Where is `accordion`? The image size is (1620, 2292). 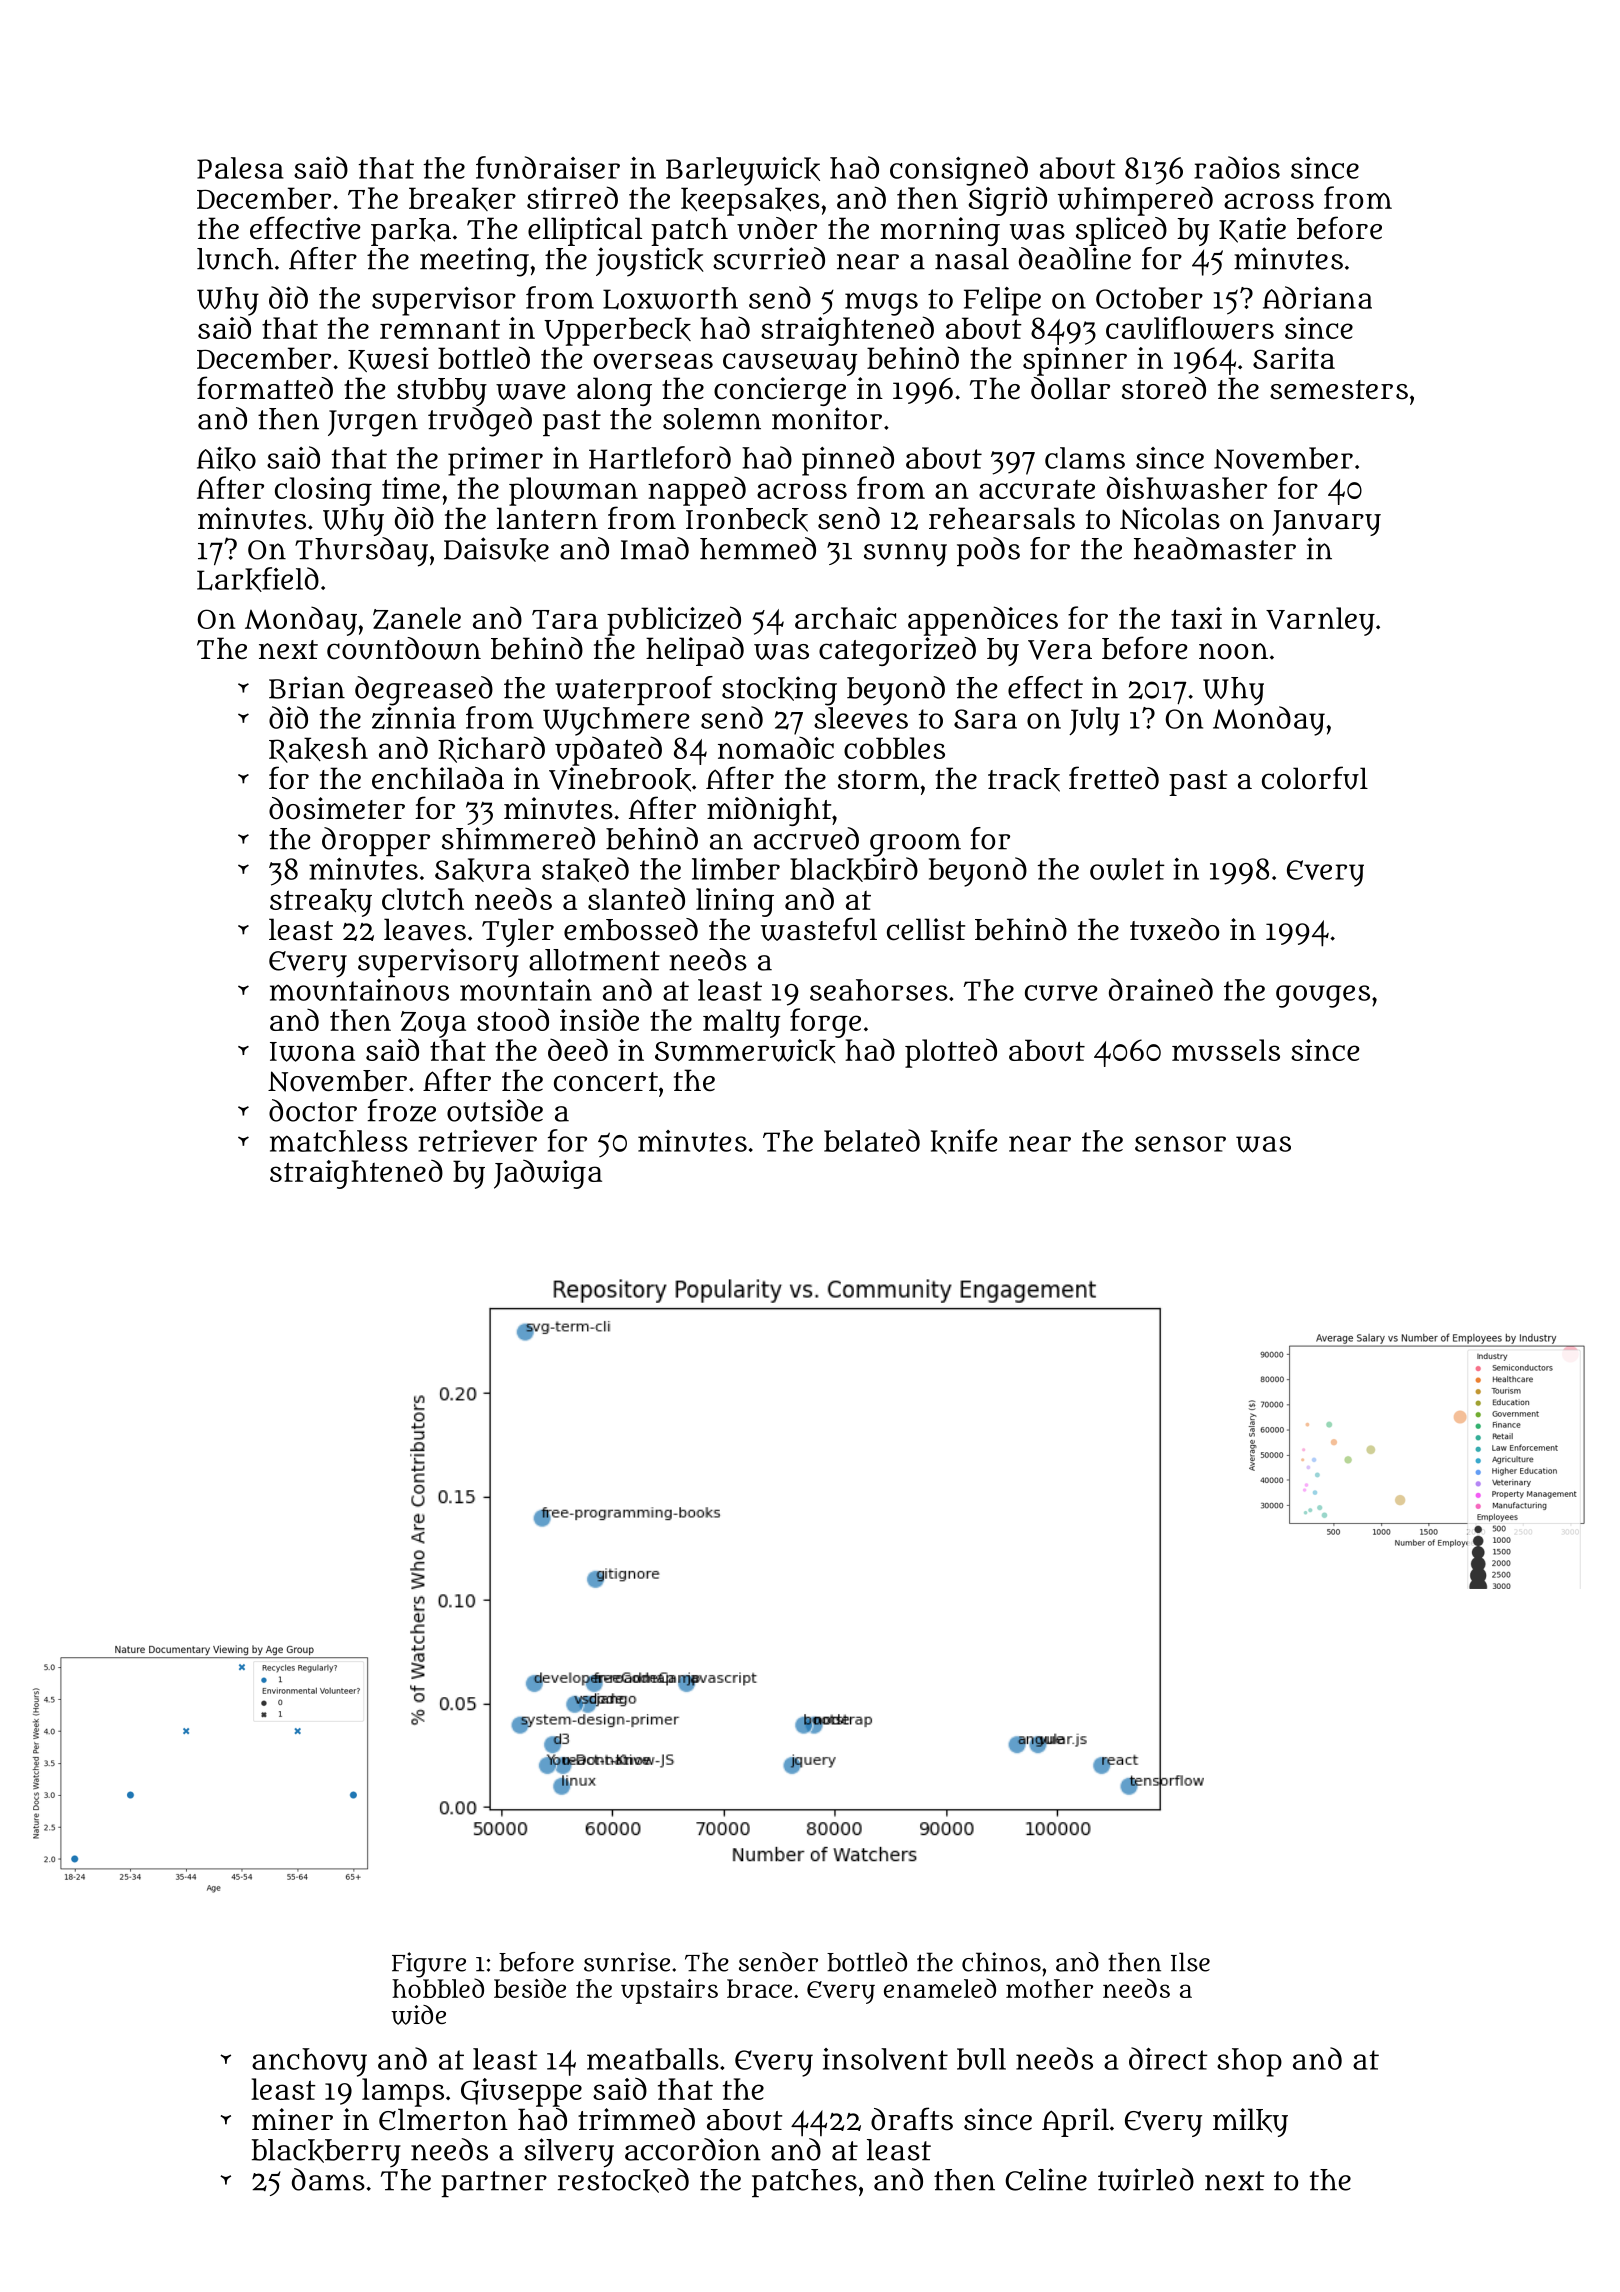 accordion is located at coordinates (693, 2149).
